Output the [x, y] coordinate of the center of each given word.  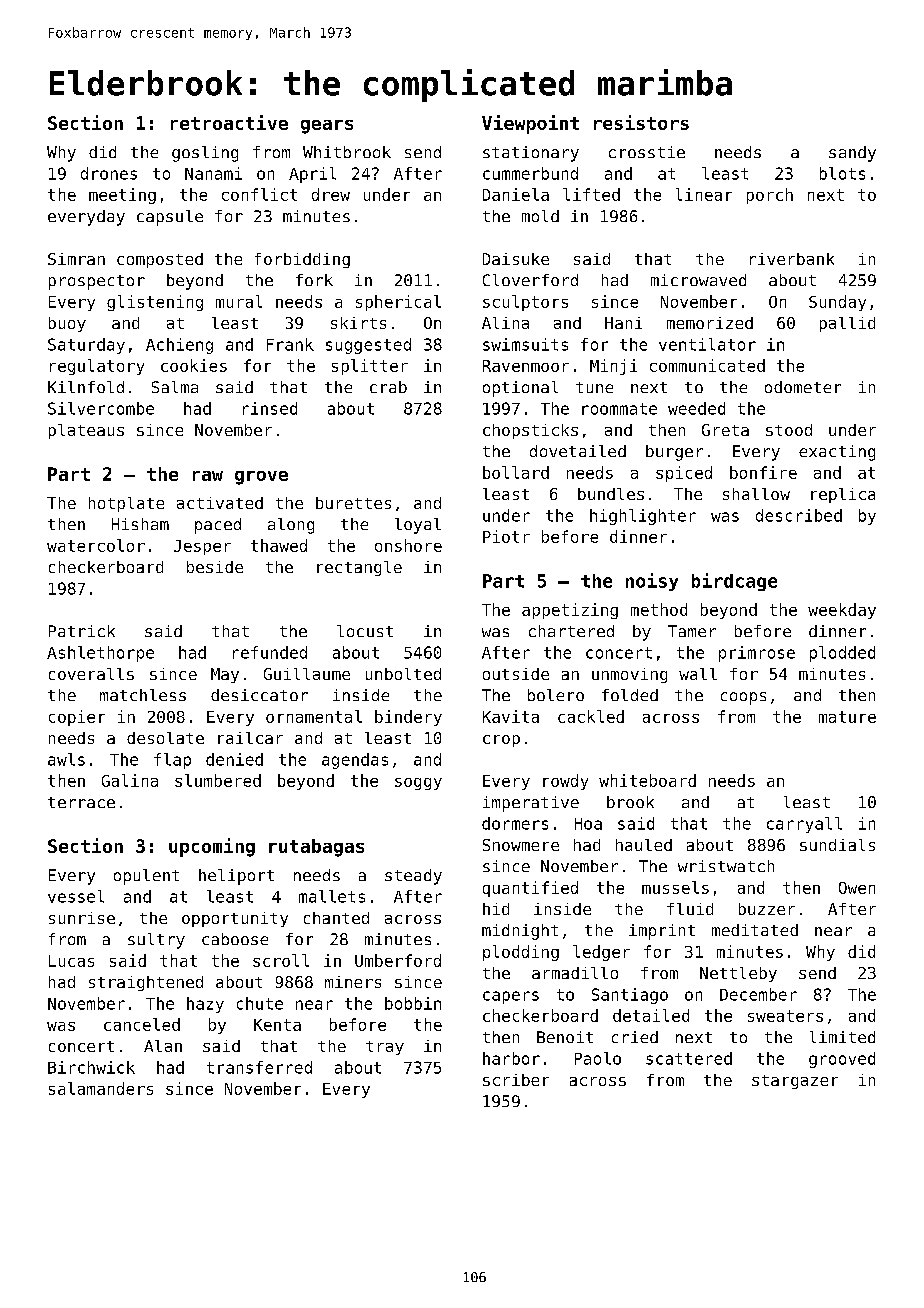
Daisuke [516, 259]
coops [743, 698]
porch [770, 196]
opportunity [235, 919]
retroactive [229, 122]
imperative [531, 804]
